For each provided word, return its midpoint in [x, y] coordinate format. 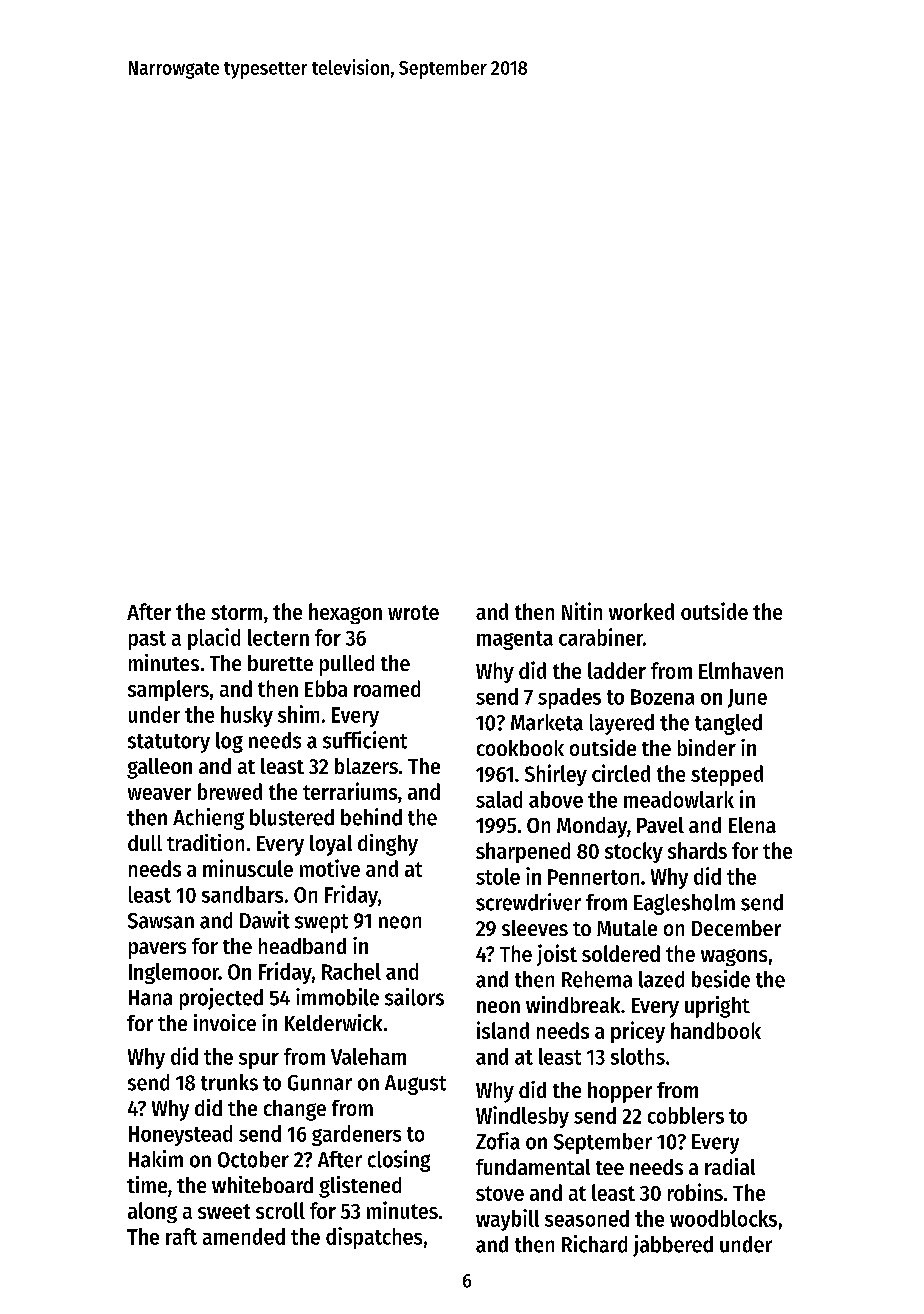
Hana [150, 998]
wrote [413, 612]
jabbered [673, 1246]
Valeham [368, 1056]
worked [641, 611]
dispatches [374, 1238]
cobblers [686, 1115]
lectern [278, 637]
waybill [507, 1220]
